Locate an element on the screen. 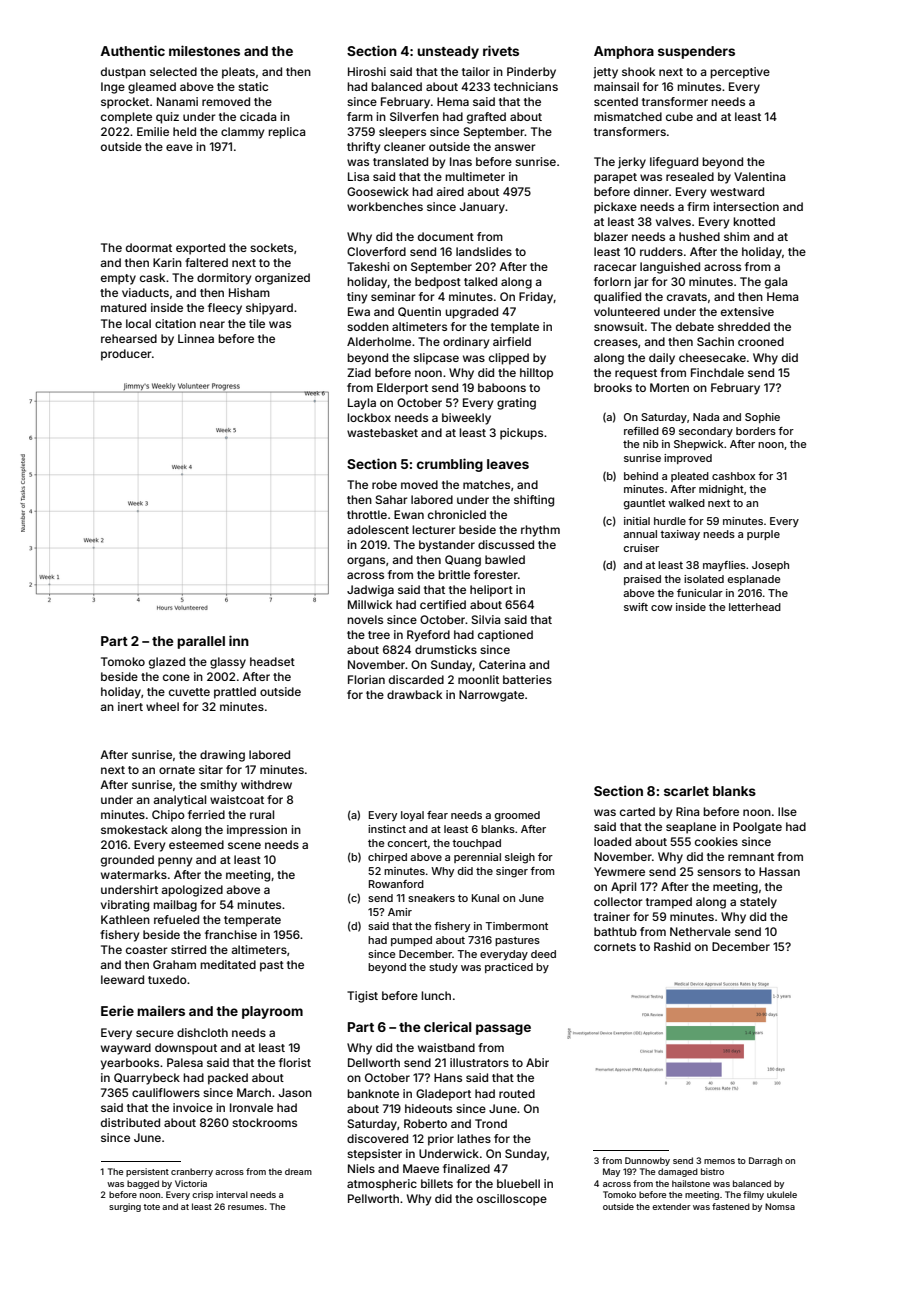  wastebasket is located at coordinates (382, 432).
